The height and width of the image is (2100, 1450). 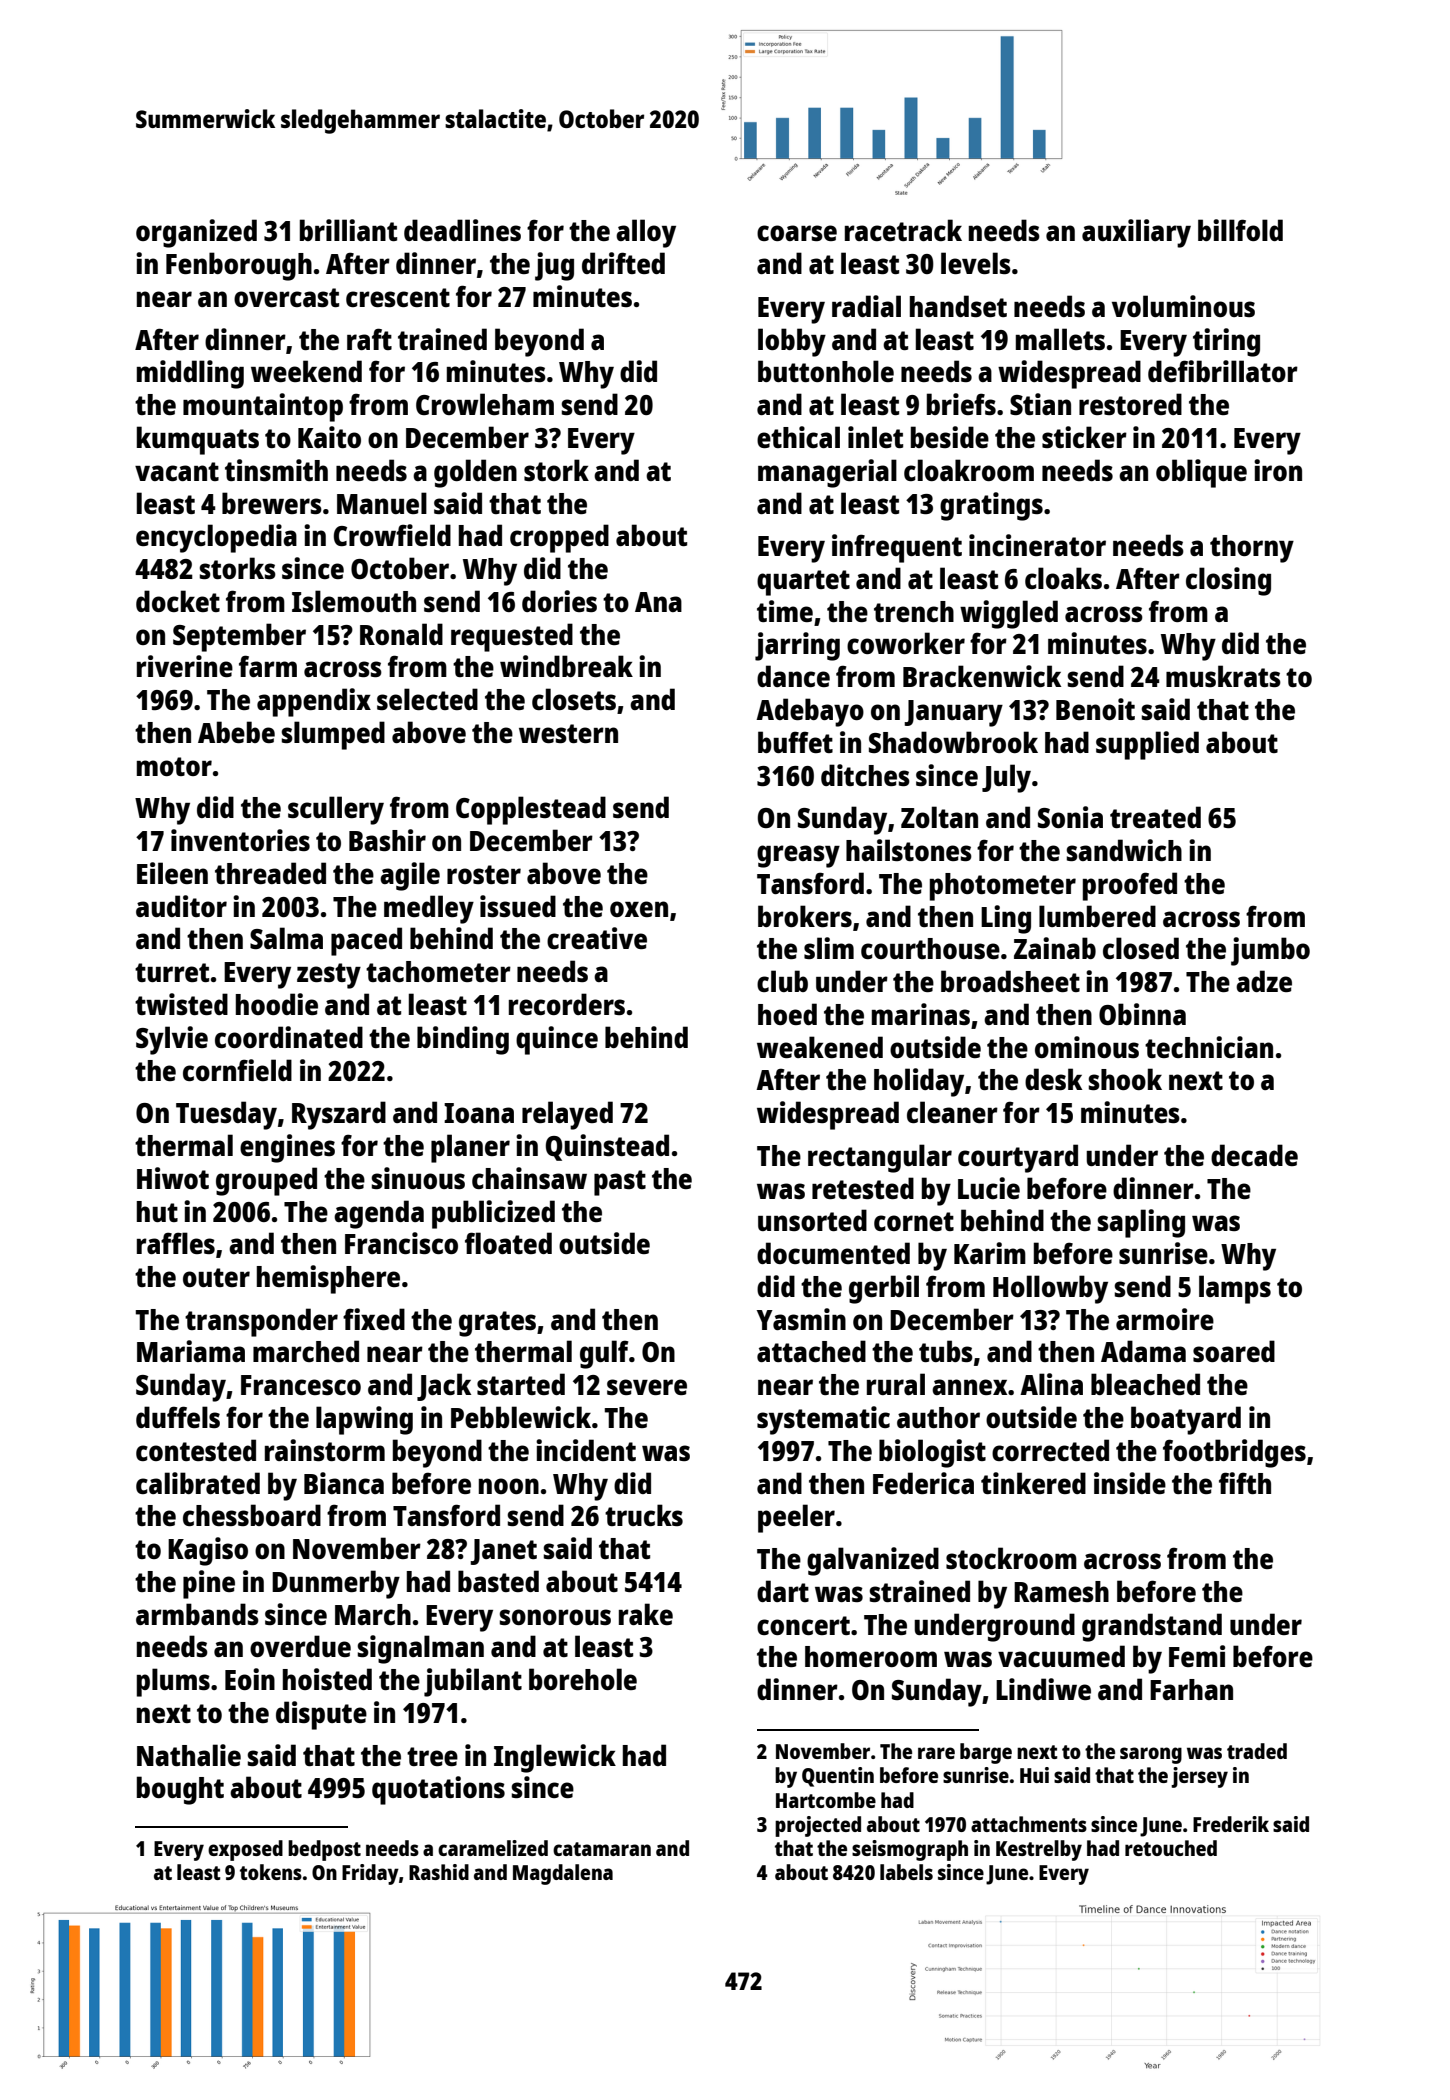 What do you see at coordinates (1136, 233) in the image?
I see `auxiliary` at bounding box center [1136, 233].
